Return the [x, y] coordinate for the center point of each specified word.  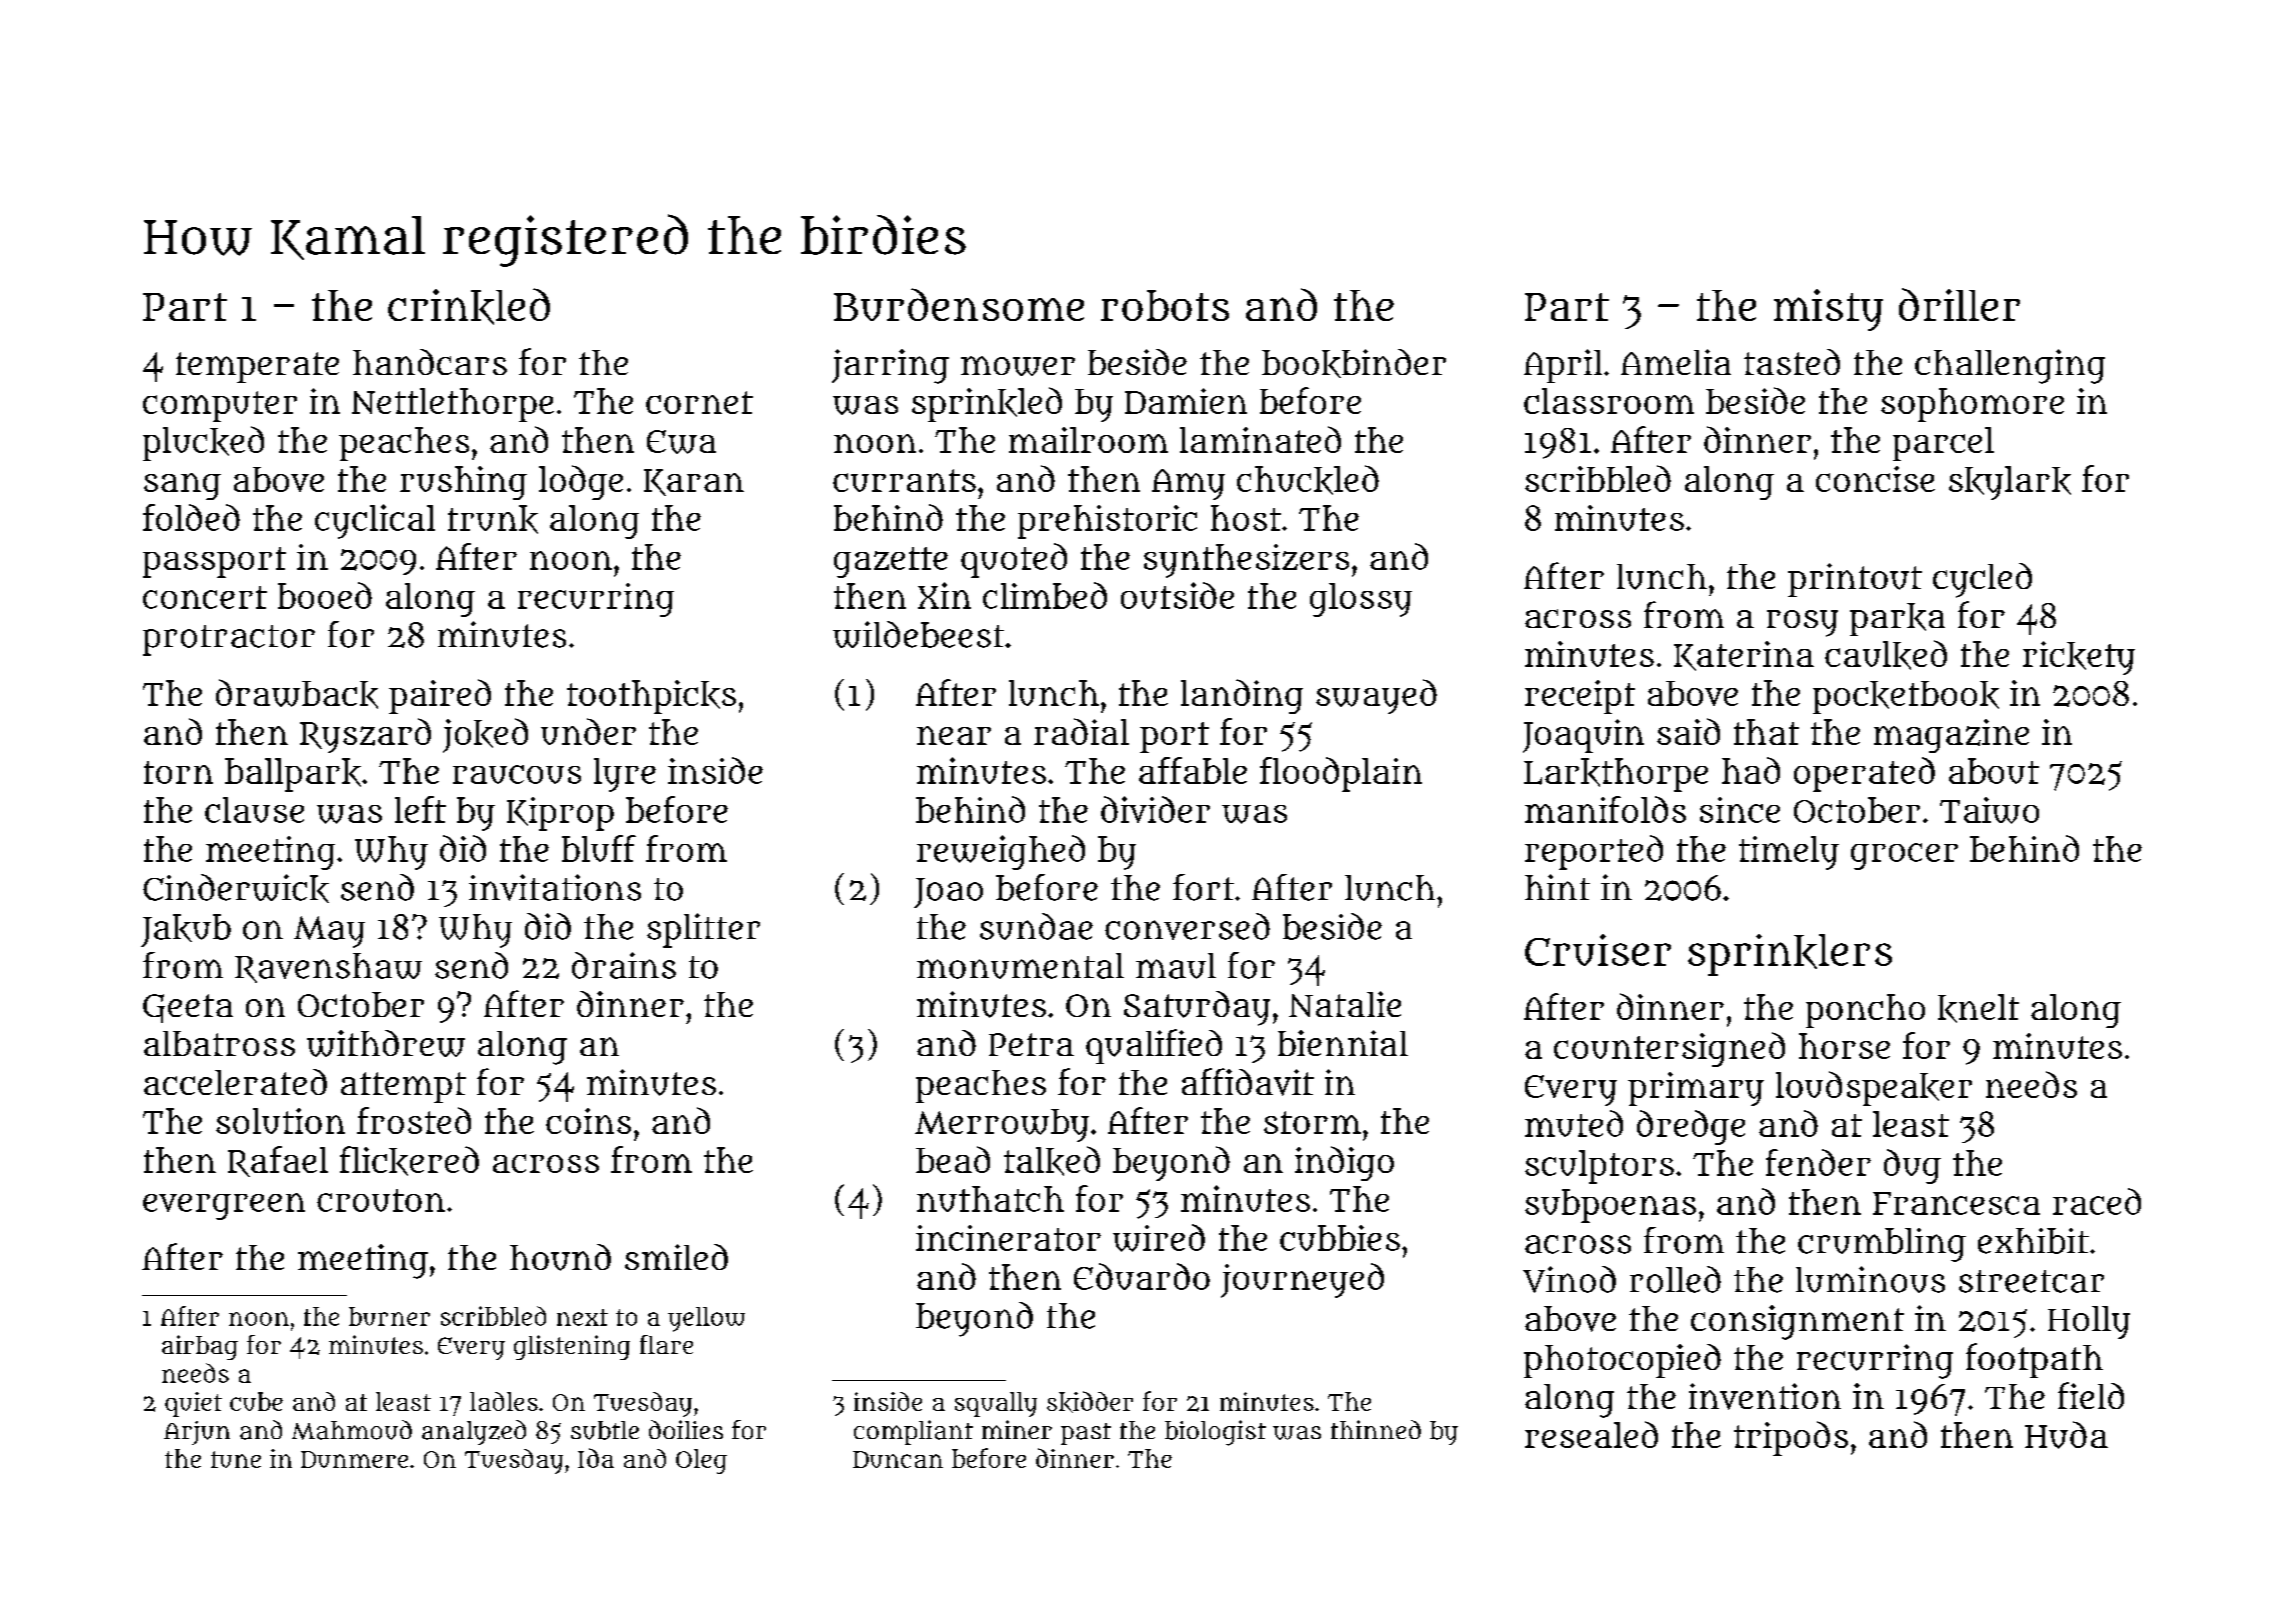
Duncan [898, 1459]
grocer [1904, 856]
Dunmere [354, 1459]
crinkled [469, 306]
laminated [1260, 439]
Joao [948, 893]
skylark [2010, 483]
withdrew [386, 1043]
